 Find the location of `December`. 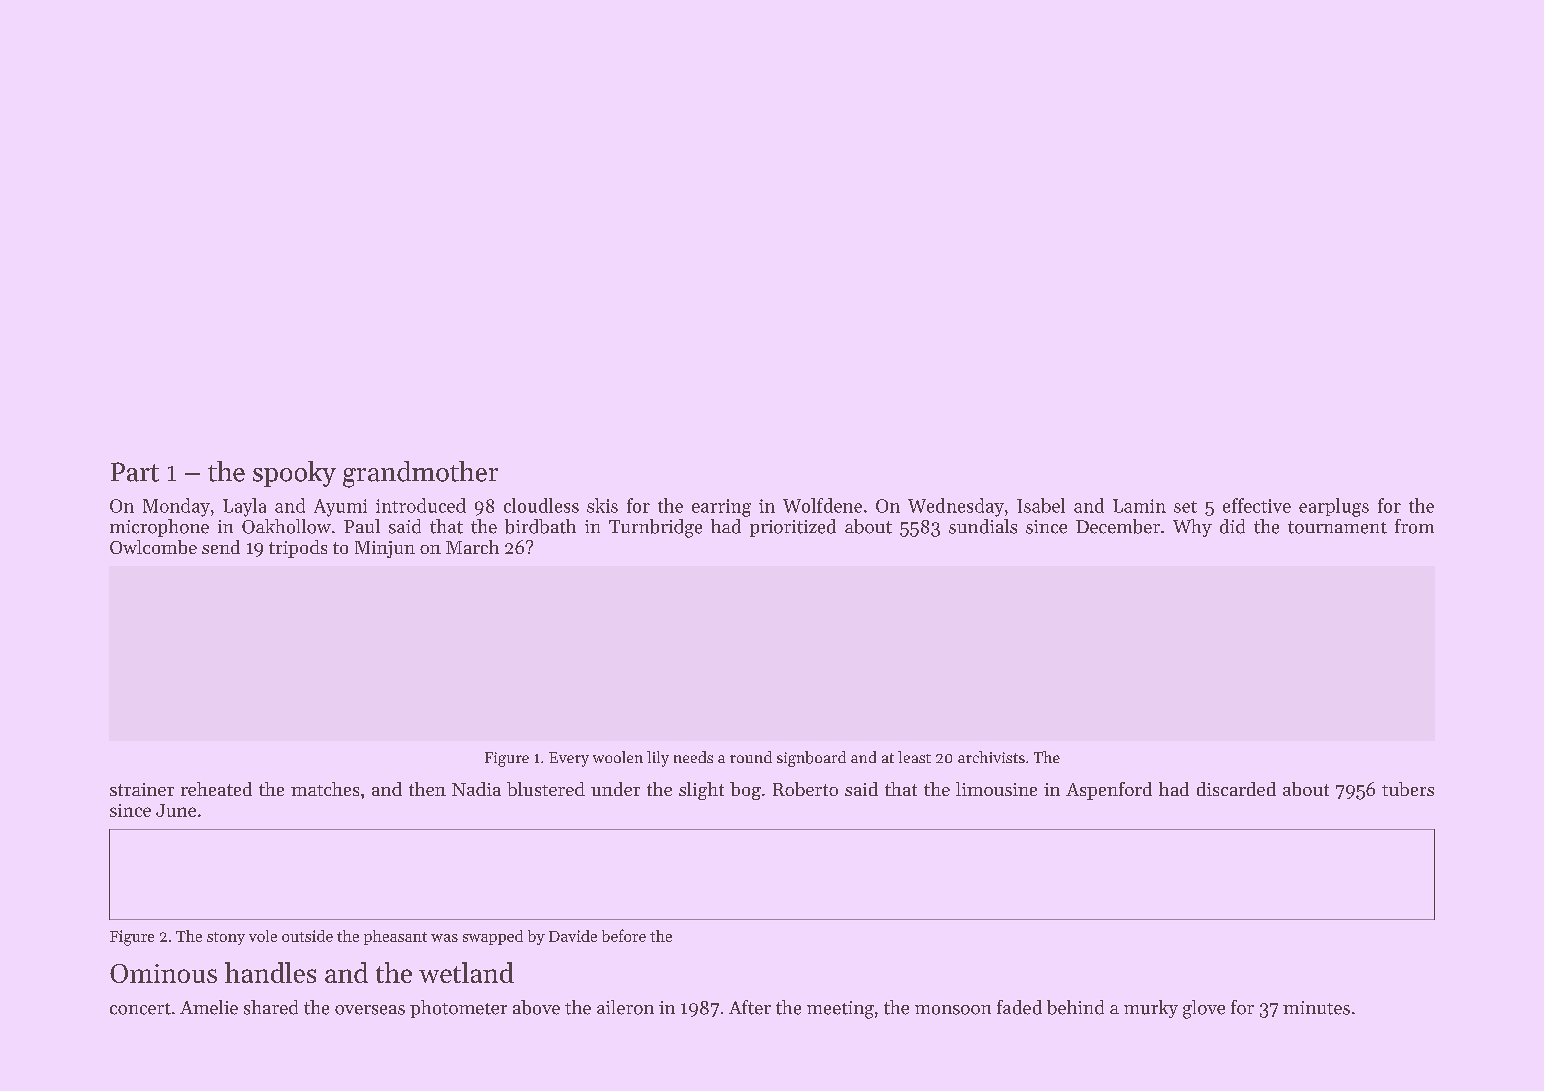

December is located at coordinates (1118, 526).
